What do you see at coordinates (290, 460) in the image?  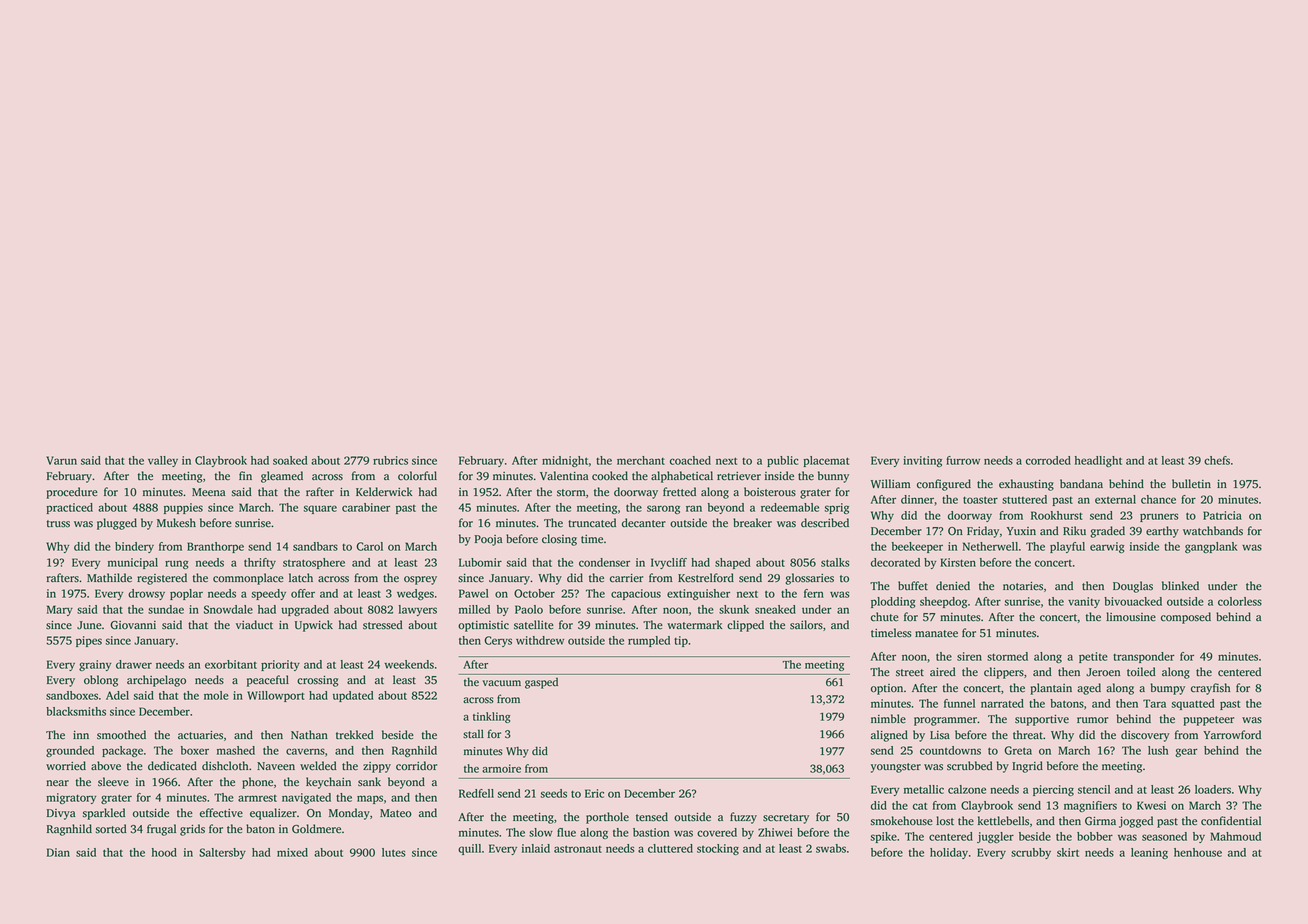 I see `soaked` at bounding box center [290, 460].
